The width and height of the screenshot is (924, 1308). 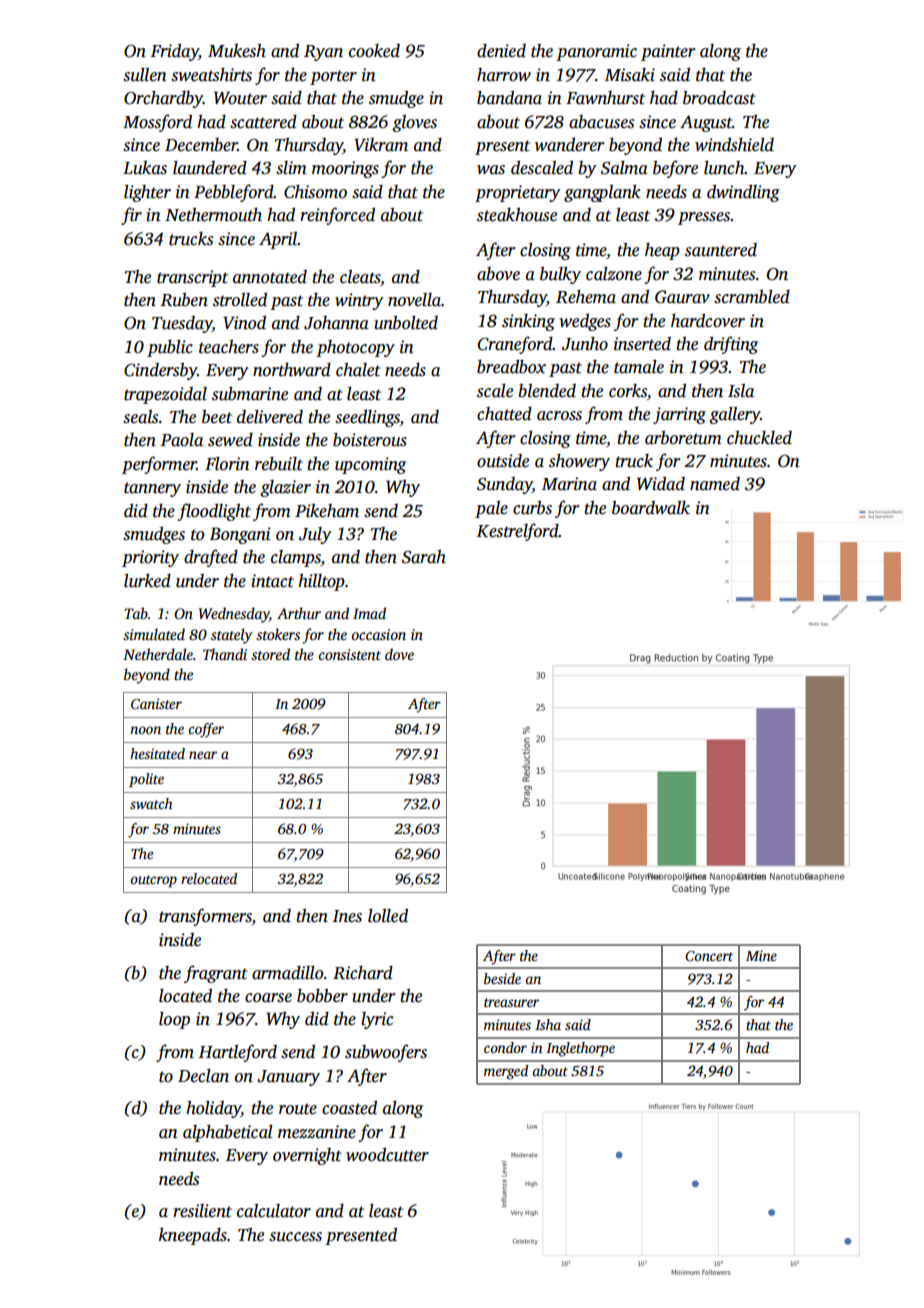 I want to click on Inglethorpe, so click(x=580, y=1049).
